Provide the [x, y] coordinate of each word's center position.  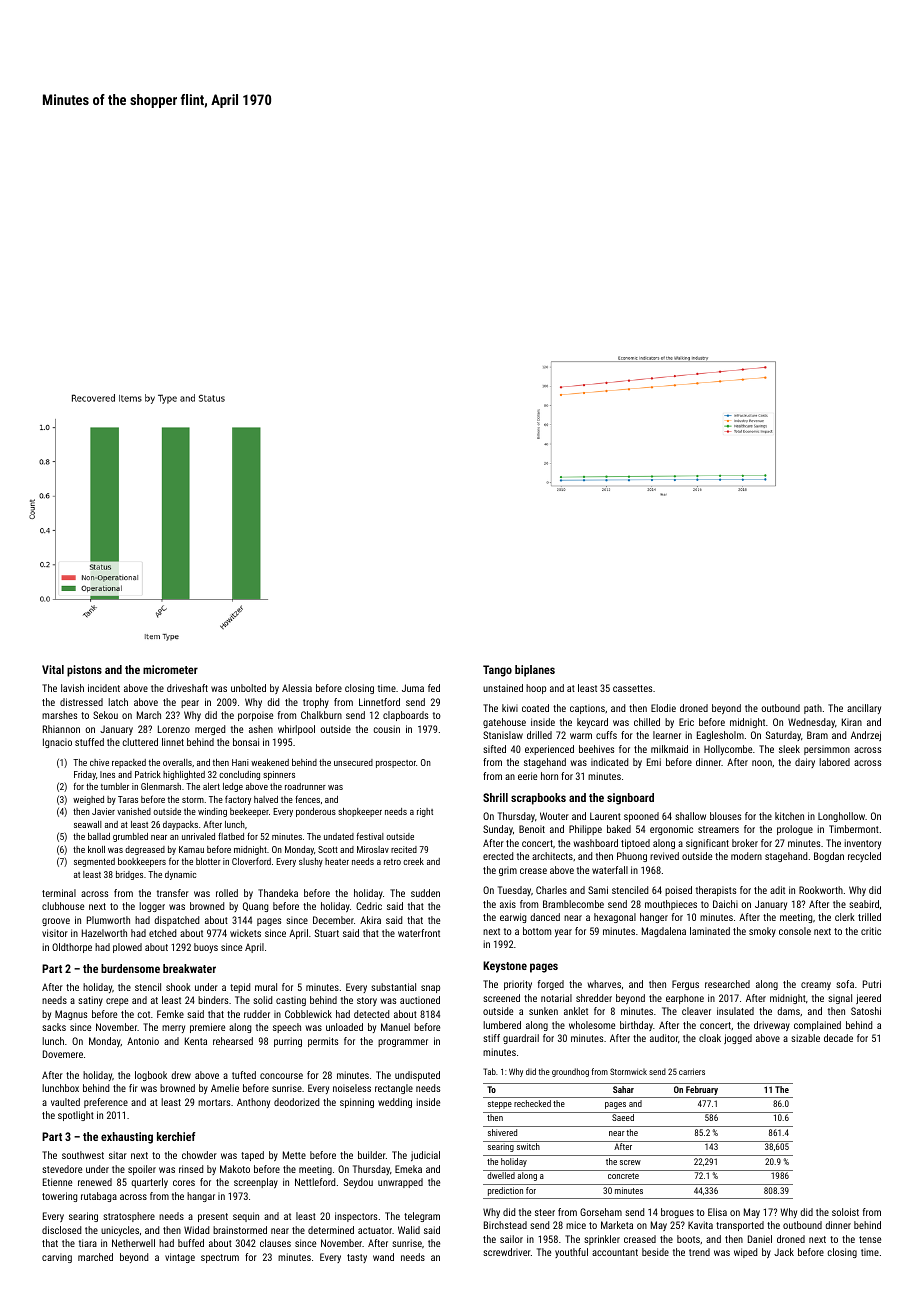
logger [152, 907]
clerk [845, 917]
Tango [497, 671]
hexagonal [615, 918]
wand [383, 1257]
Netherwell [133, 1243]
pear [190, 704]
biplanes [535, 671]
